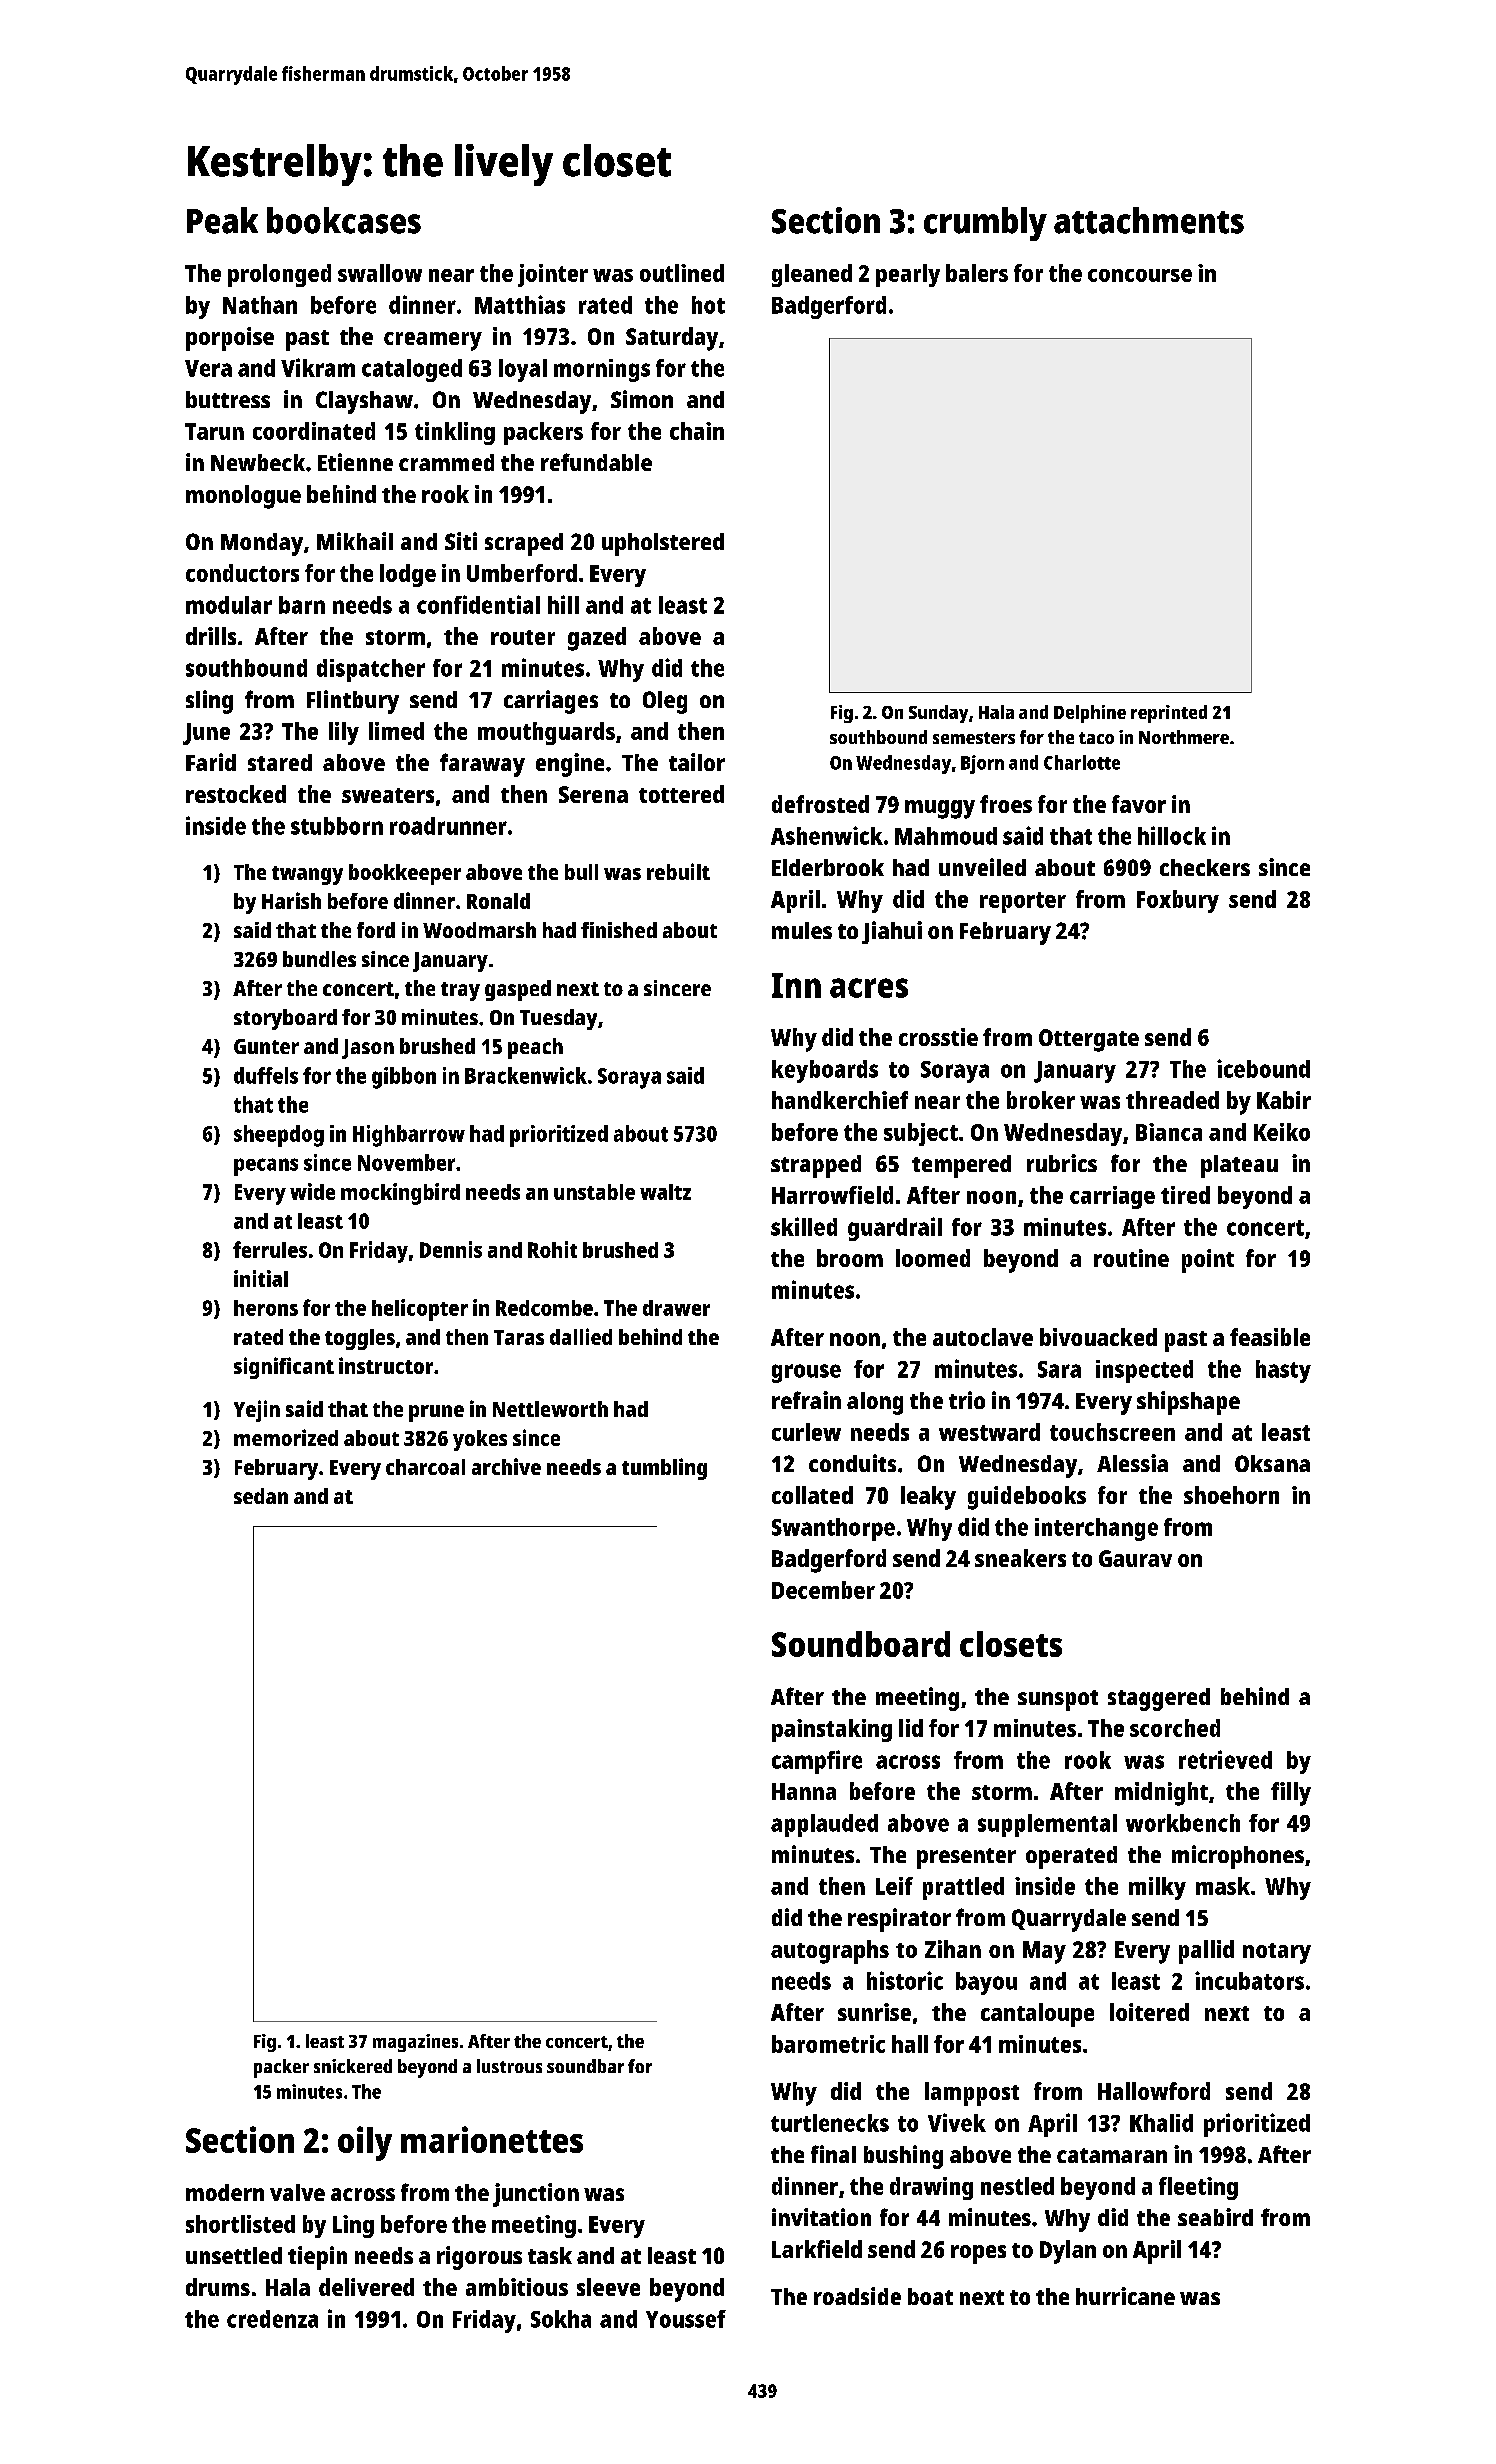 The image size is (1496, 2464). I want to click on reporter, so click(1023, 902).
